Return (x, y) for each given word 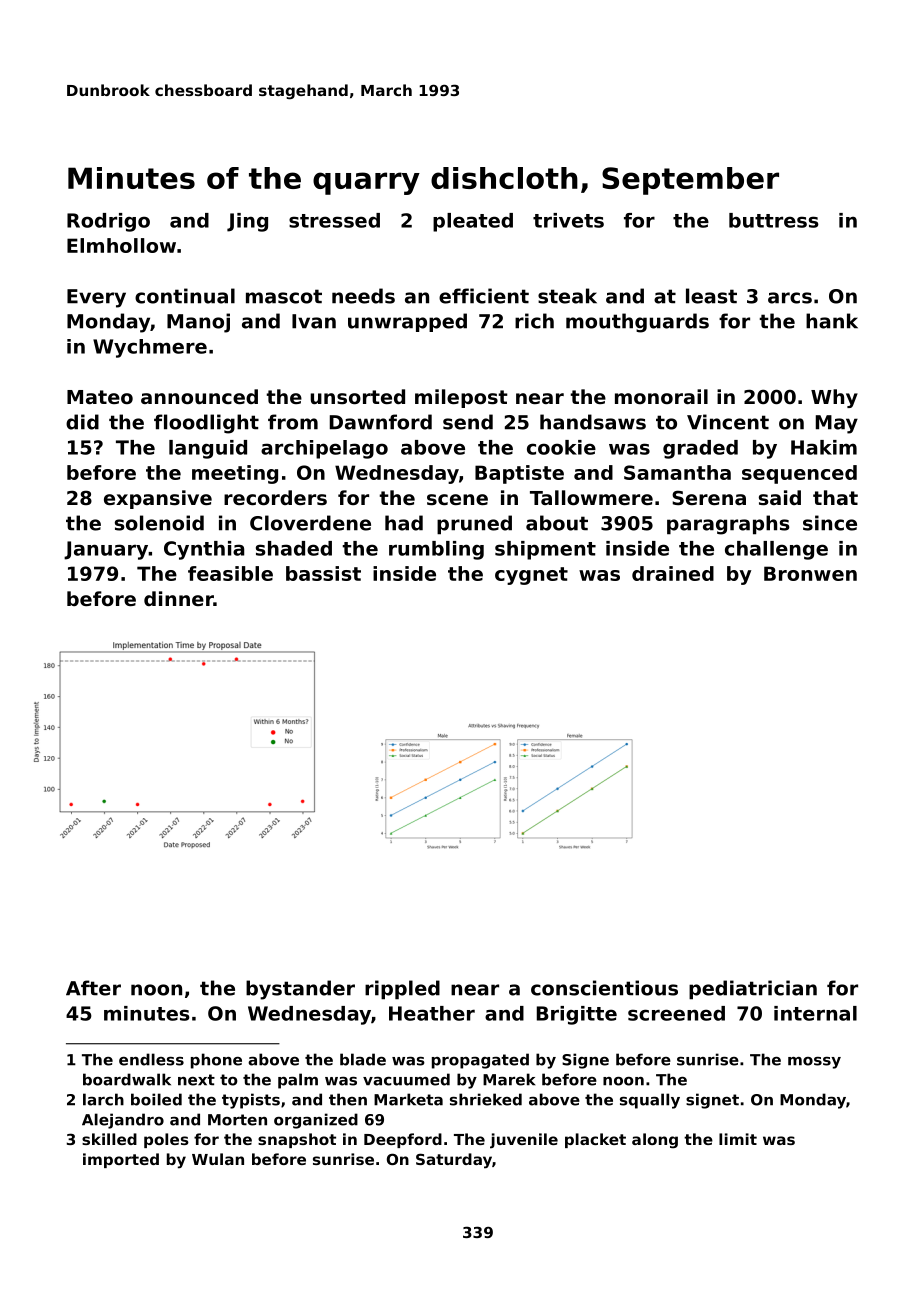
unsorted (357, 396)
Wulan (218, 1159)
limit (738, 1139)
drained (673, 573)
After (93, 988)
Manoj (198, 323)
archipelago (324, 449)
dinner (179, 598)
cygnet (531, 576)
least (711, 296)
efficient (484, 296)
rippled (402, 990)
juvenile (524, 1141)
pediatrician (753, 990)
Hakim (824, 447)
